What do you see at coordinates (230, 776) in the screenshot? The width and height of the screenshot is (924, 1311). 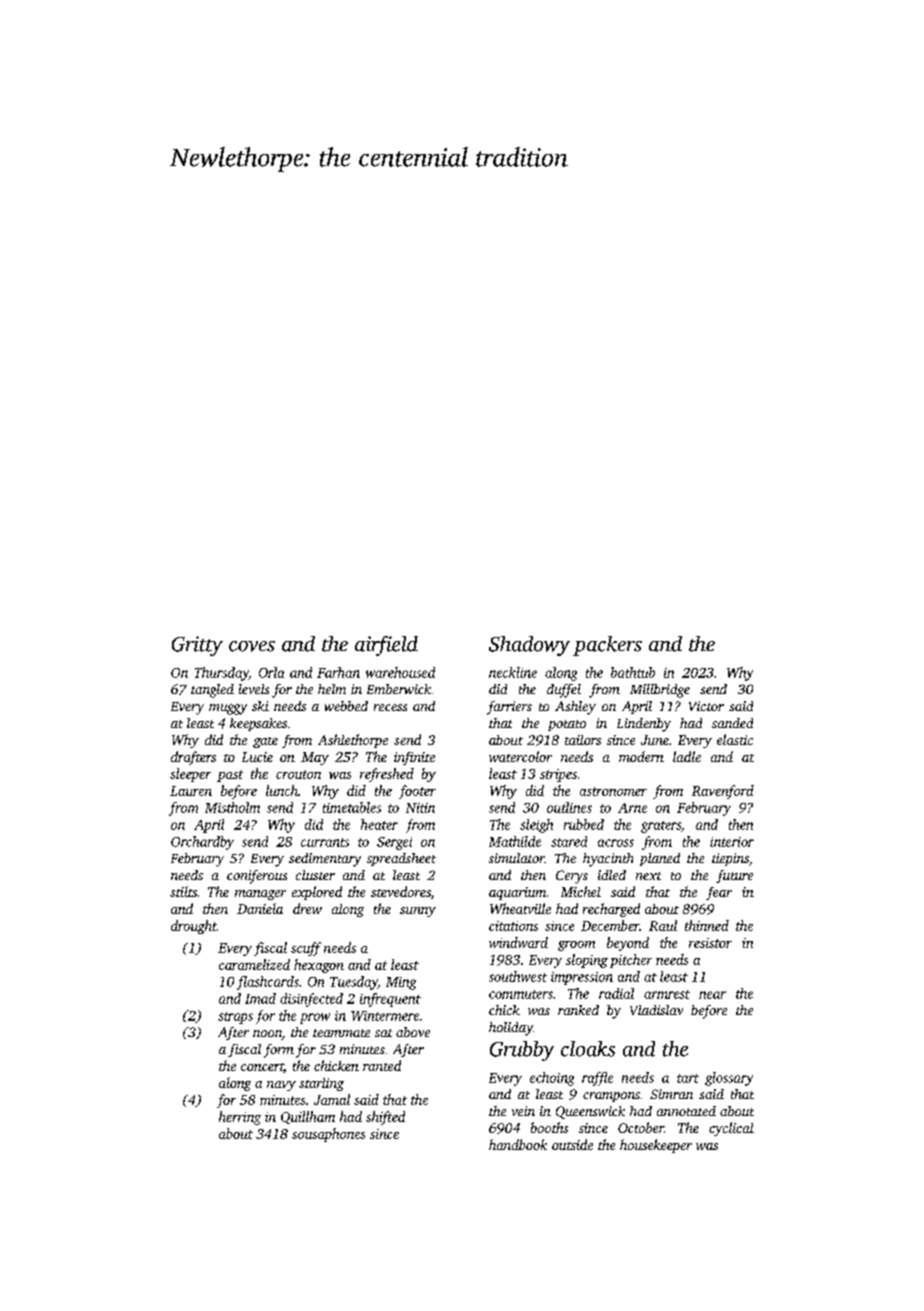 I see `past` at bounding box center [230, 776].
